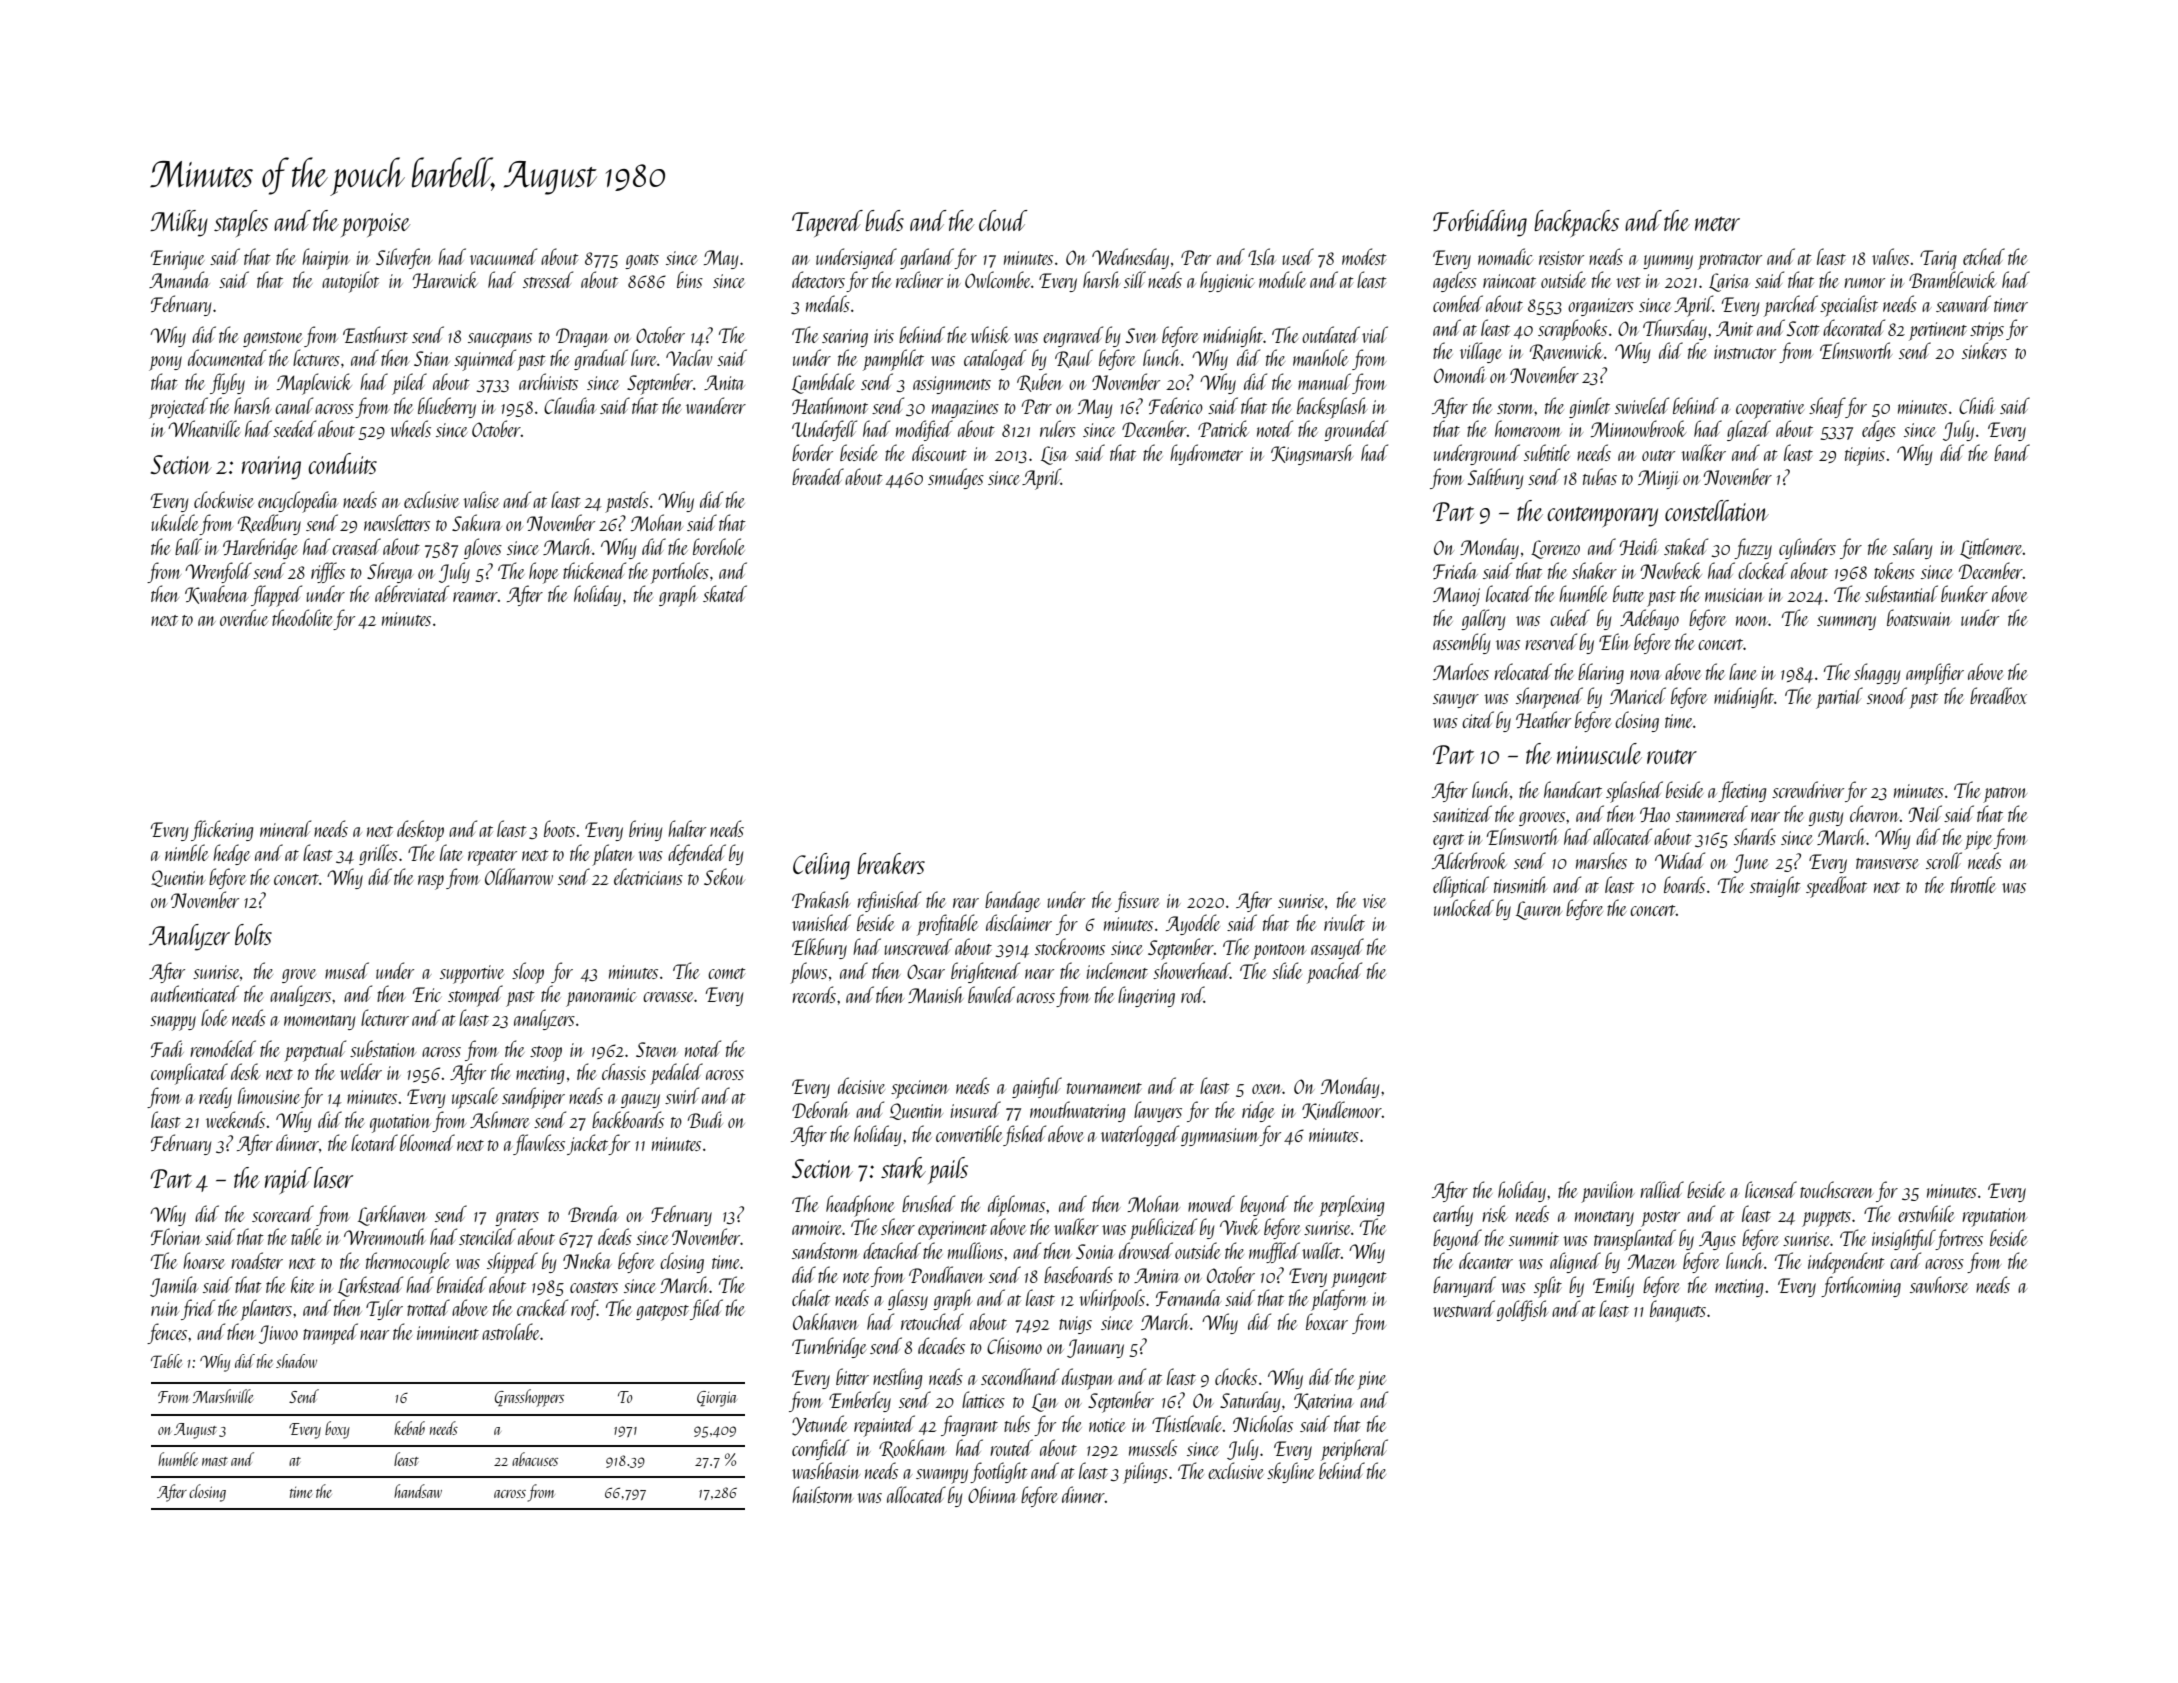 The image size is (2178, 1683). Describe the element at coordinates (178, 260) in the screenshot. I see `Enrique` at that location.
